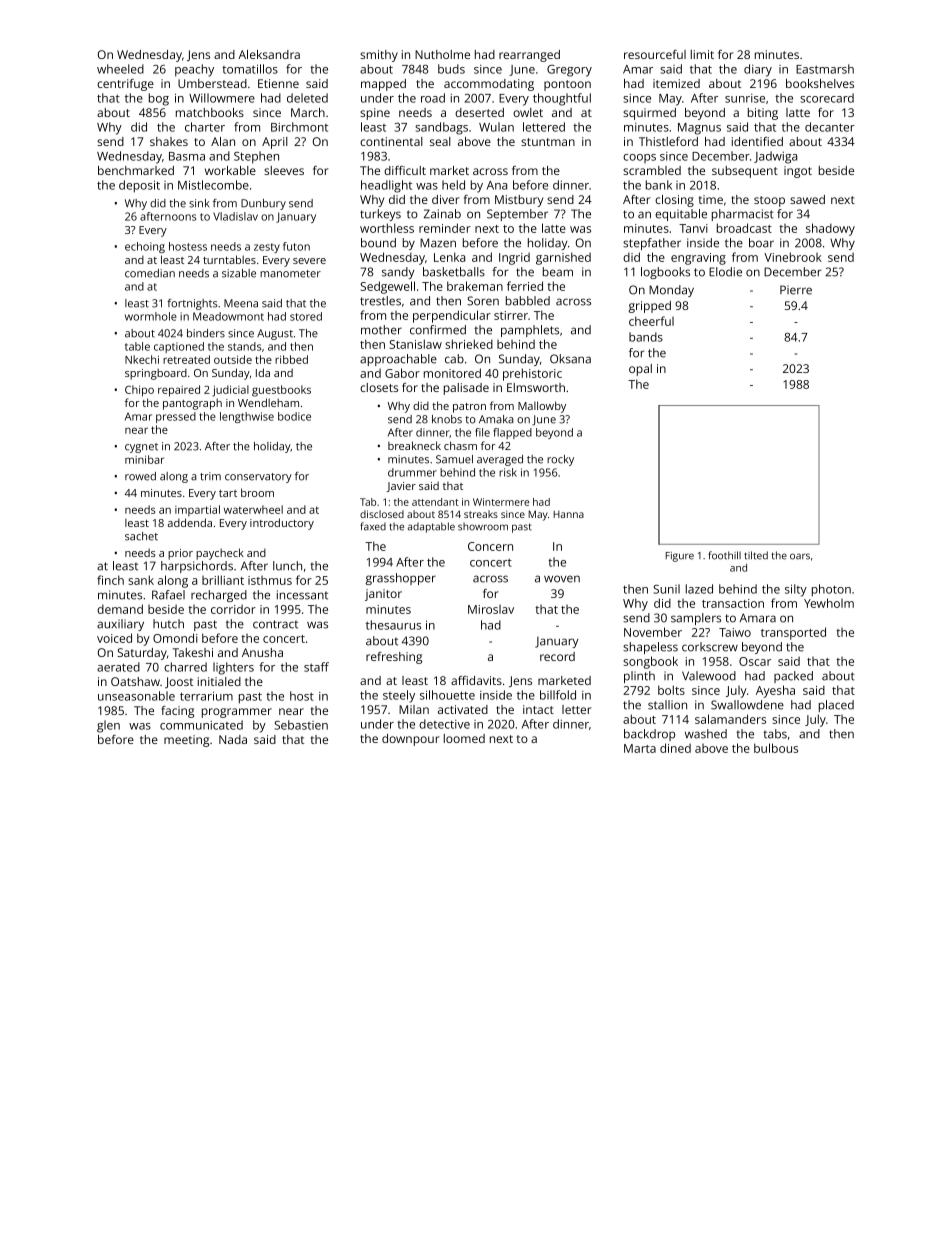 The height and width of the screenshot is (1233, 952). What do you see at coordinates (398, 360) in the screenshot?
I see `approachable` at bounding box center [398, 360].
